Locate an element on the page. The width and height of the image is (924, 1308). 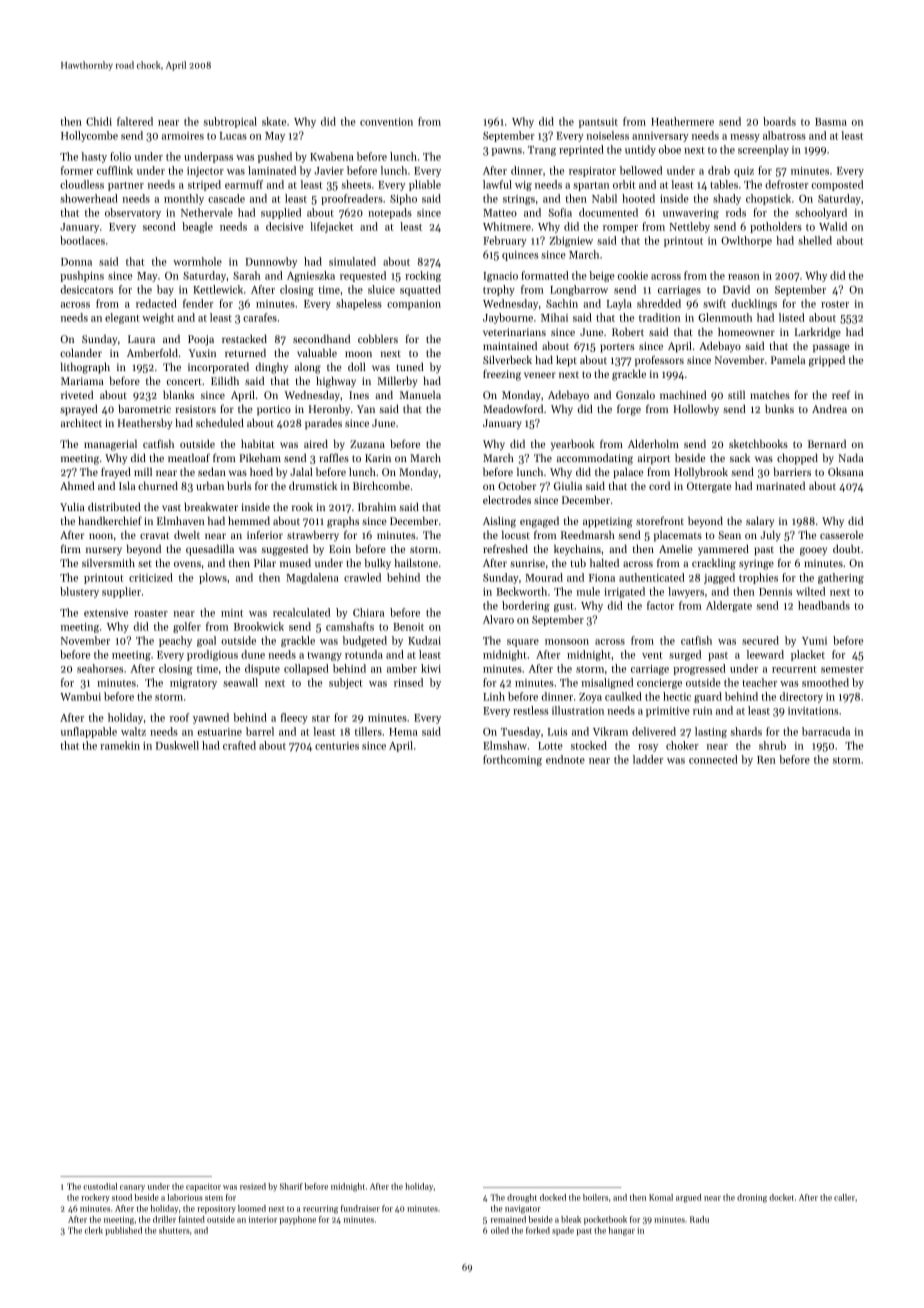
moon is located at coordinates (358, 354).
